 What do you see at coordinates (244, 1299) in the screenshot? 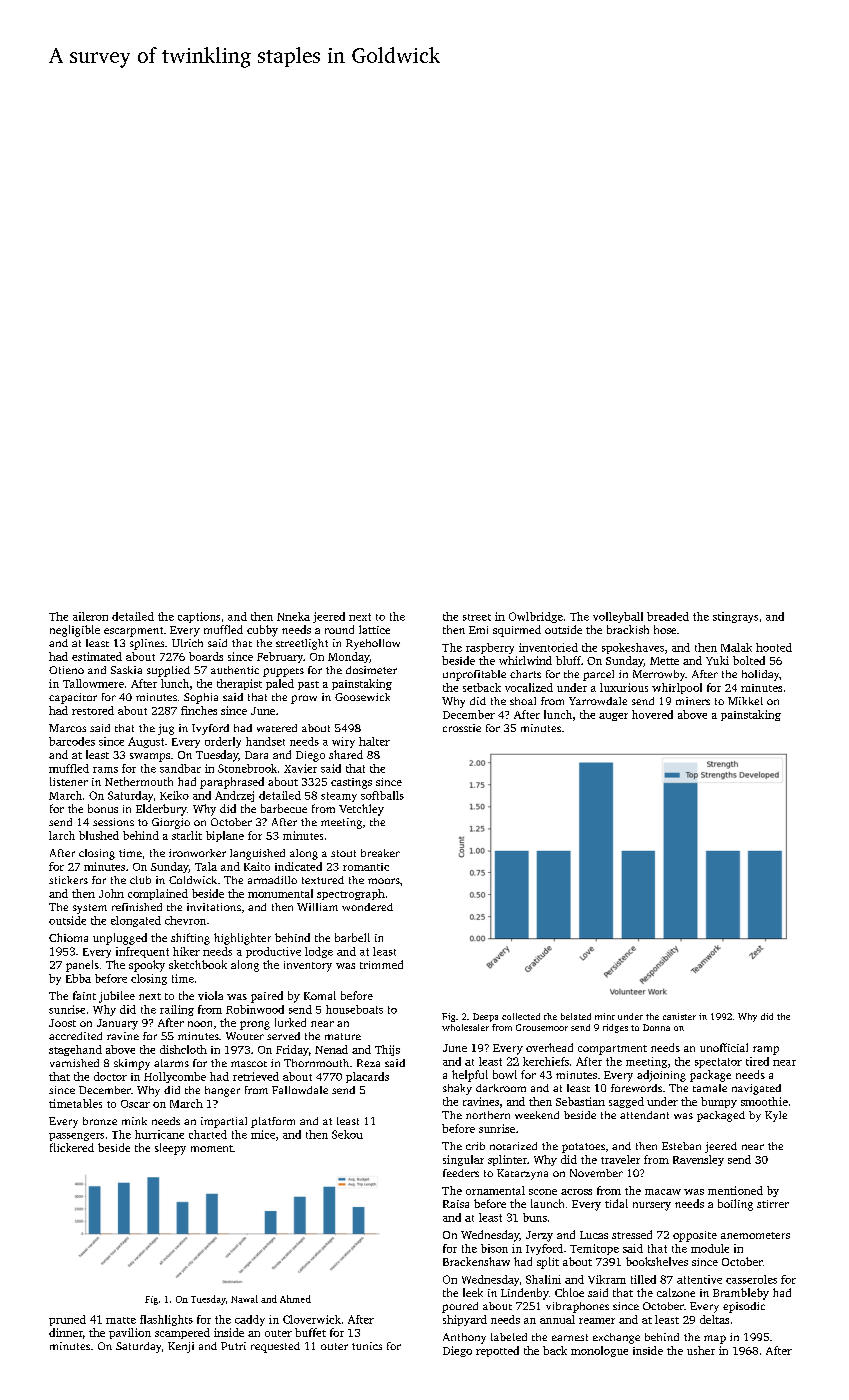
I see `Nawal` at bounding box center [244, 1299].
